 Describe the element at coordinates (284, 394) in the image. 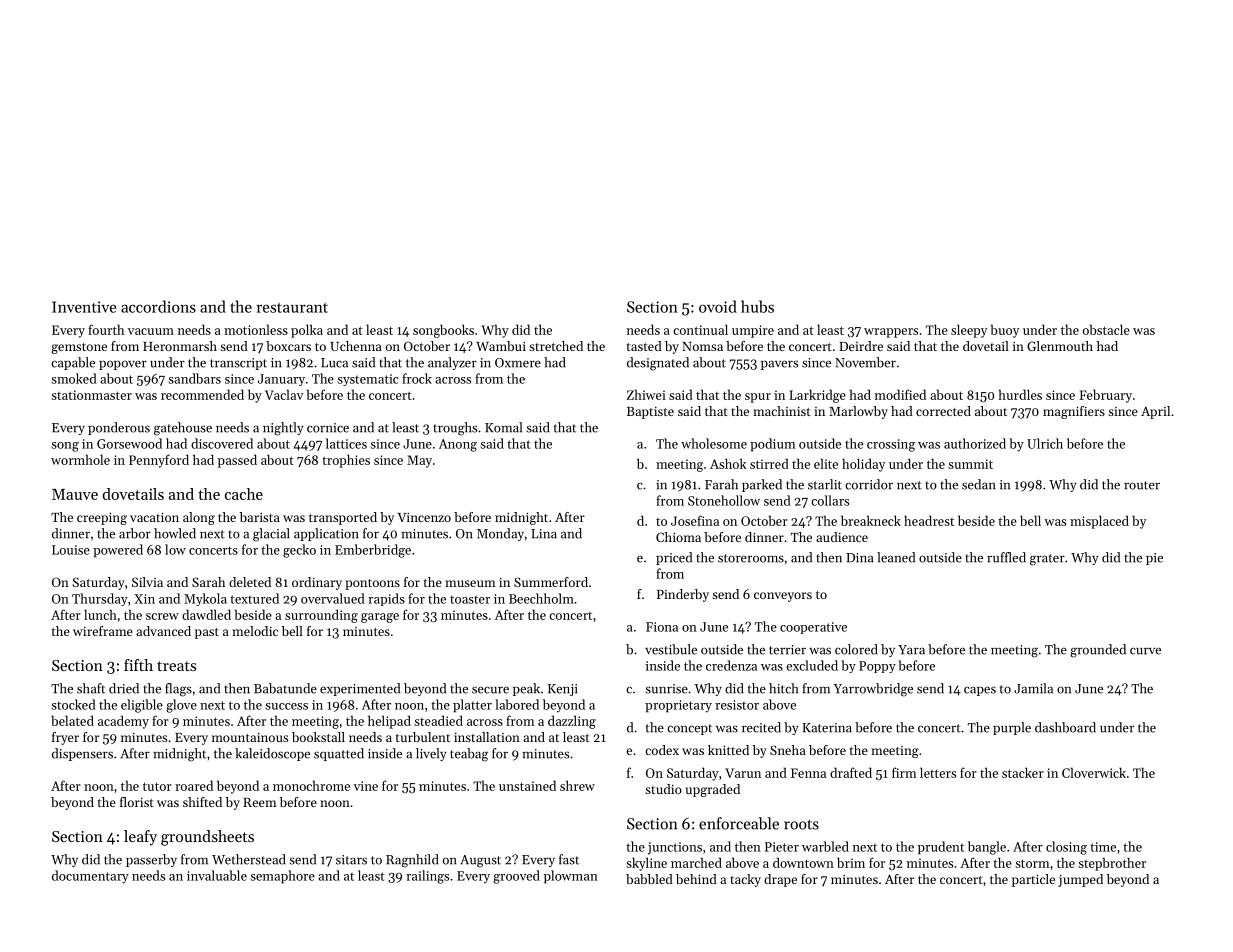

I see `Vaclav` at that location.
